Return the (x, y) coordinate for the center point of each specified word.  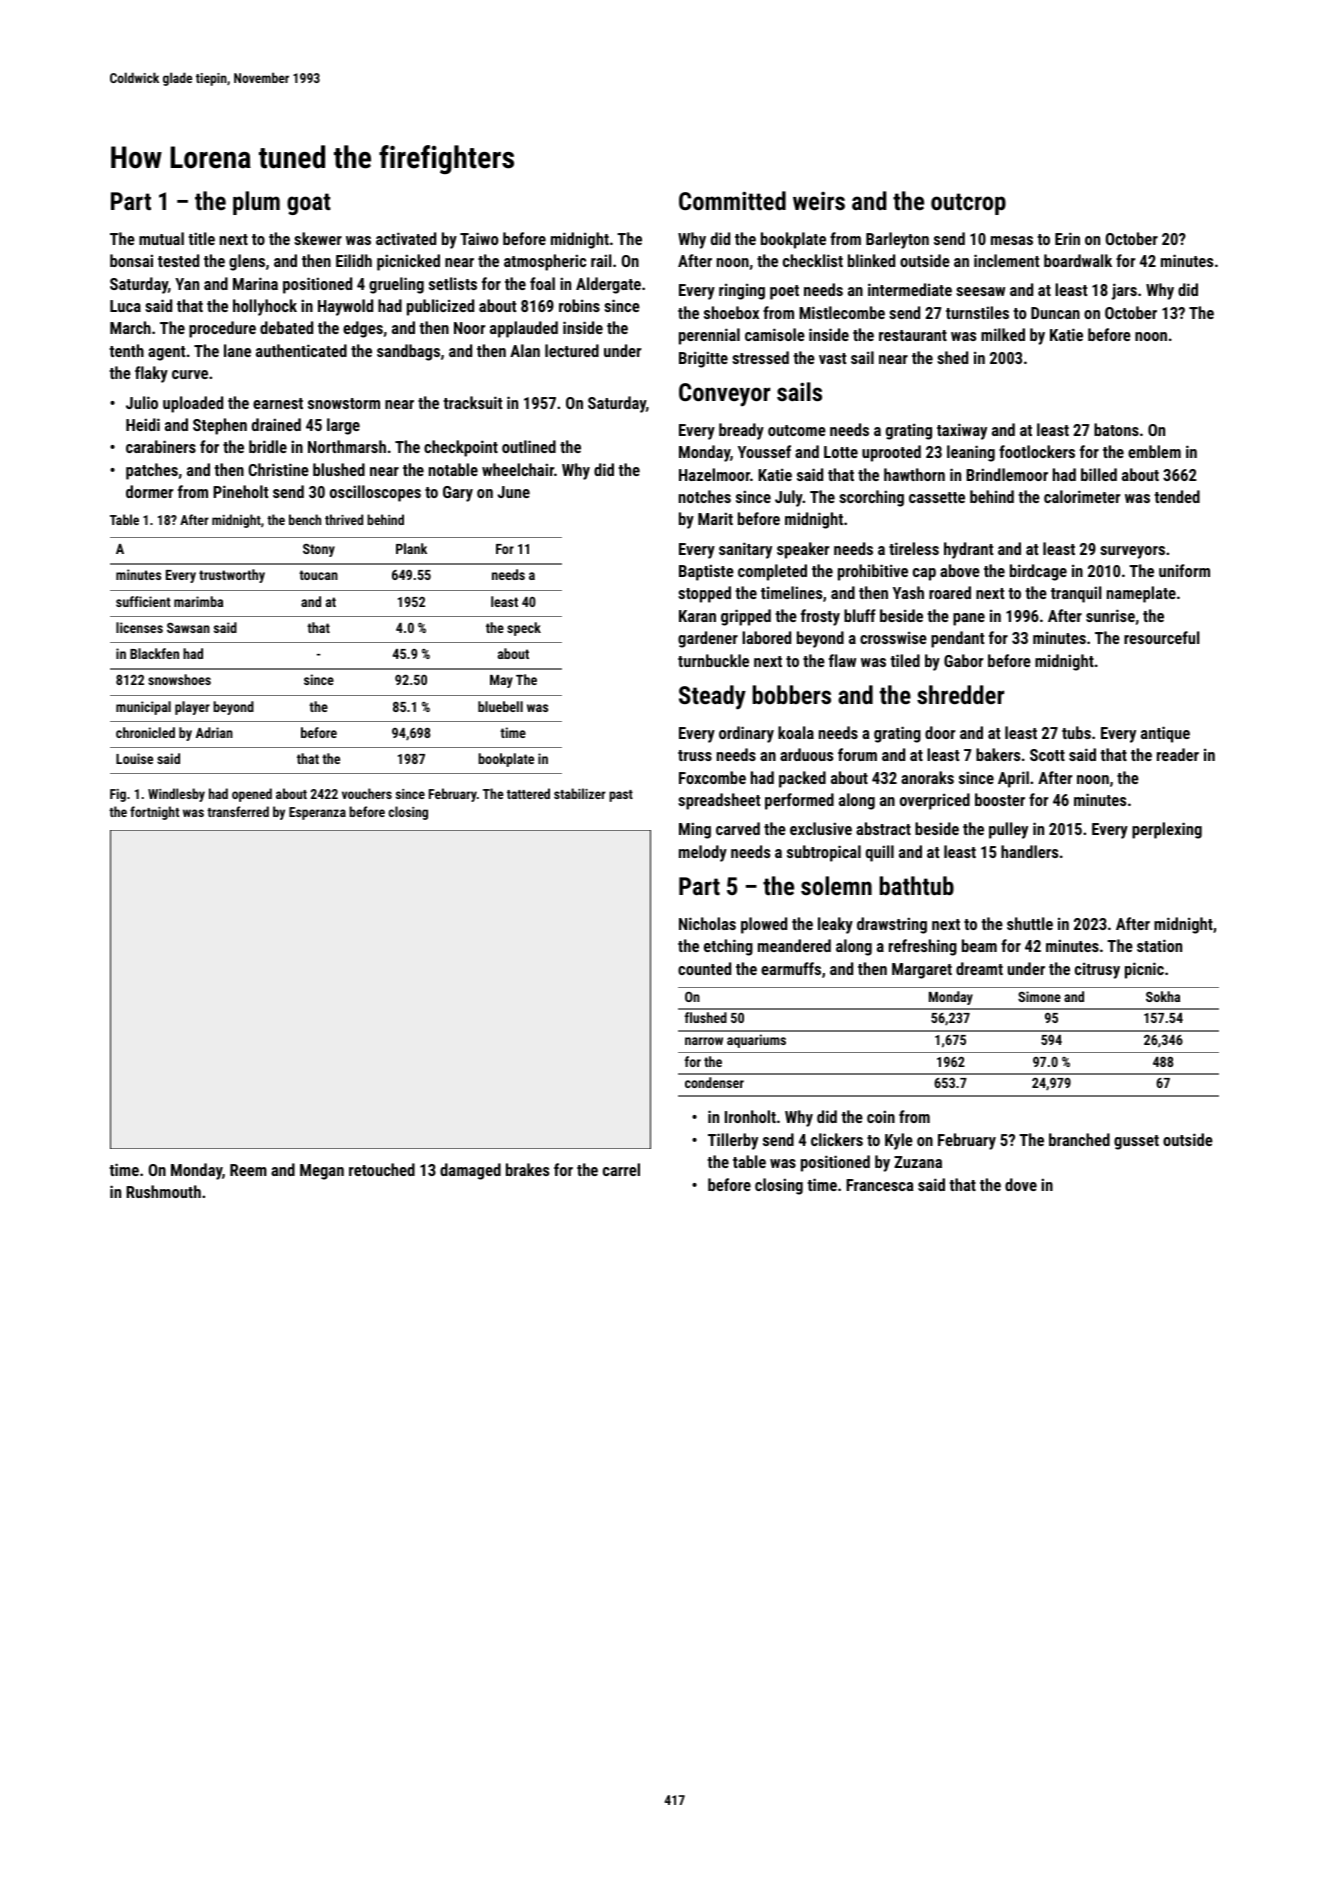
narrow (704, 1041)
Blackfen (154, 653)
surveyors (1132, 552)
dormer (149, 491)
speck (524, 629)
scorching (871, 498)
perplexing (1167, 830)
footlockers (1037, 451)
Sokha (1163, 996)
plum (256, 203)
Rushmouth (163, 1191)
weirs (819, 201)
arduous (806, 754)
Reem (248, 1170)
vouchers (367, 793)
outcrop (968, 204)
